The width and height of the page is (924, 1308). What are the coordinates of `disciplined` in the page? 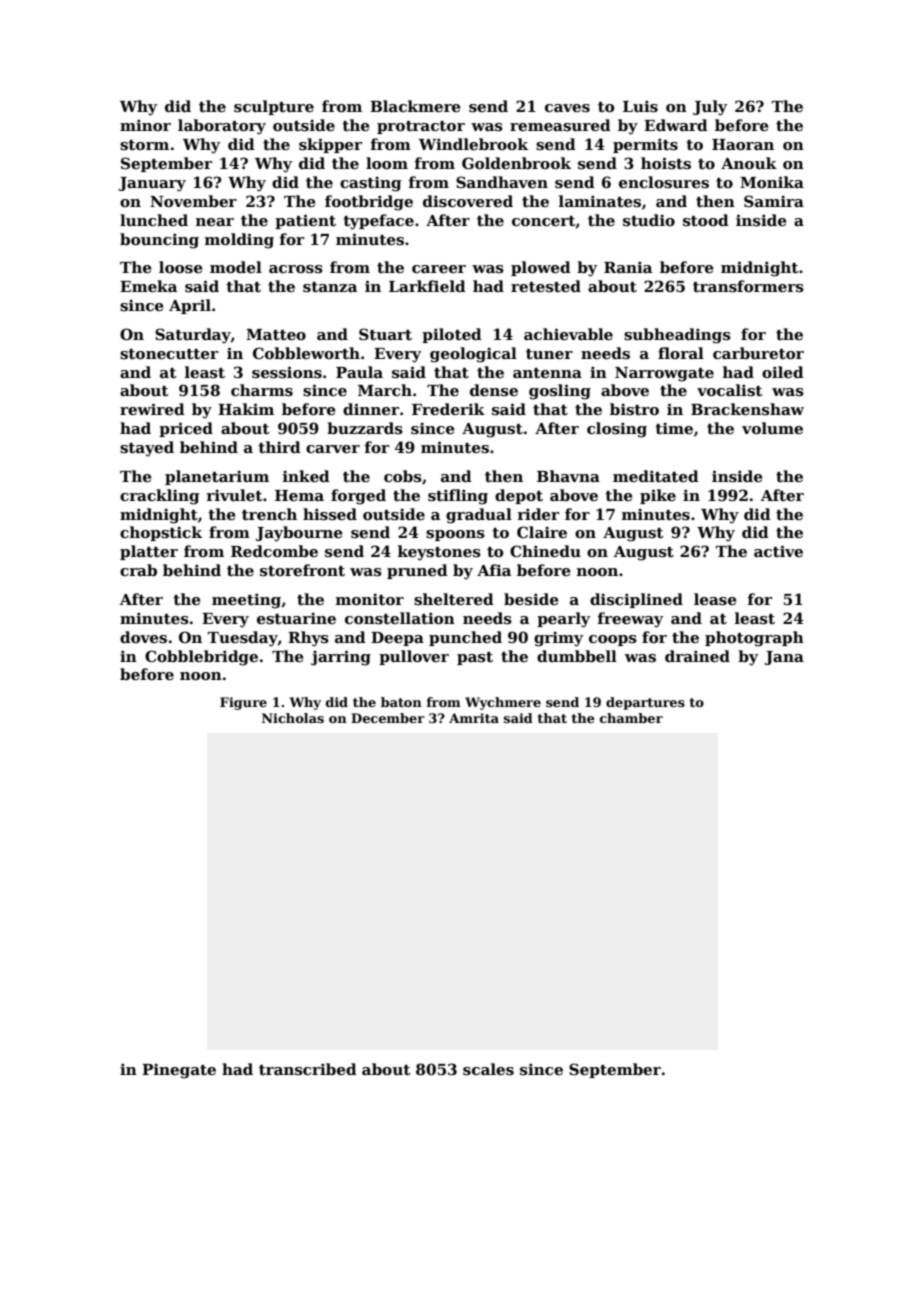 It's located at (636, 600).
